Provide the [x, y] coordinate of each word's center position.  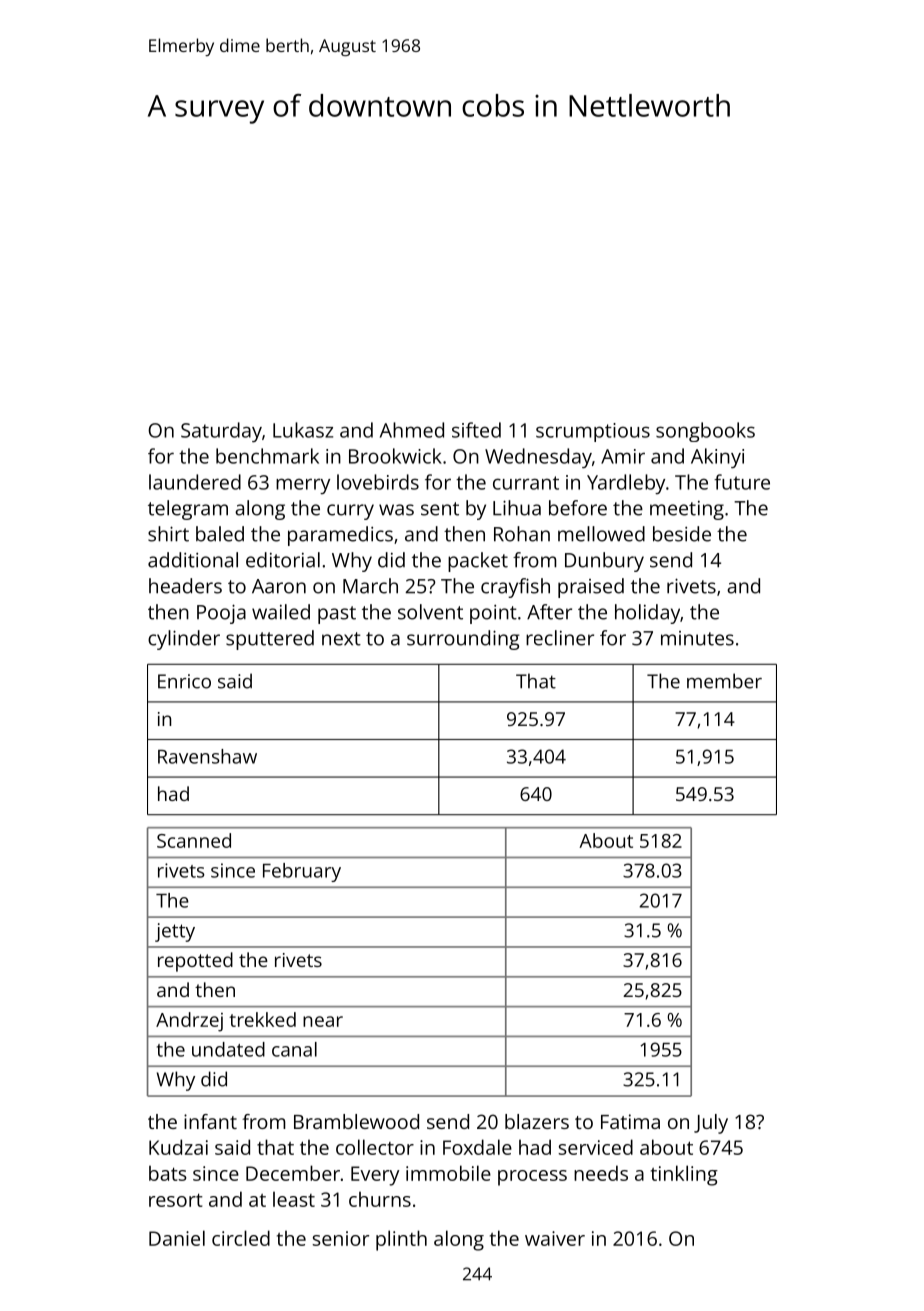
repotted [195, 962]
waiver [555, 1238]
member [724, 681]
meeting [687, 510]
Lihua [517, 508]
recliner [560, 638]
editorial [283, 560]
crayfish [515, 588]
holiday [647, 614]
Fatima [630, 1121]
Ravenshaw [207, 756]
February [302, 872]
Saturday [221, 432]
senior [340, 1238]
